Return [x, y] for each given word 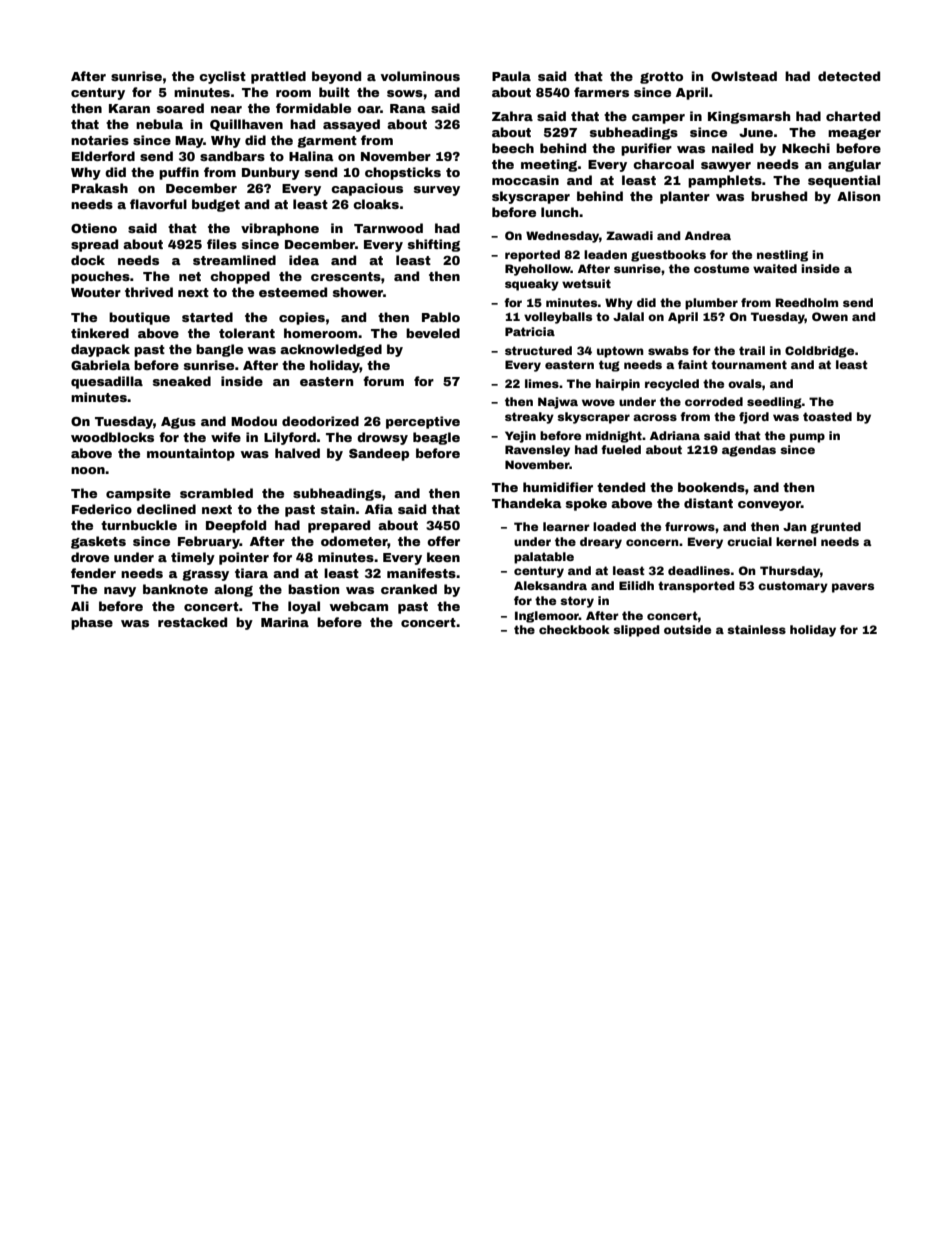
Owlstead [744, 76]
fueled [621, 449]
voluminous [420, 76]
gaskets [98, 542]
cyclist [222, 77]
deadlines [699, 570]
